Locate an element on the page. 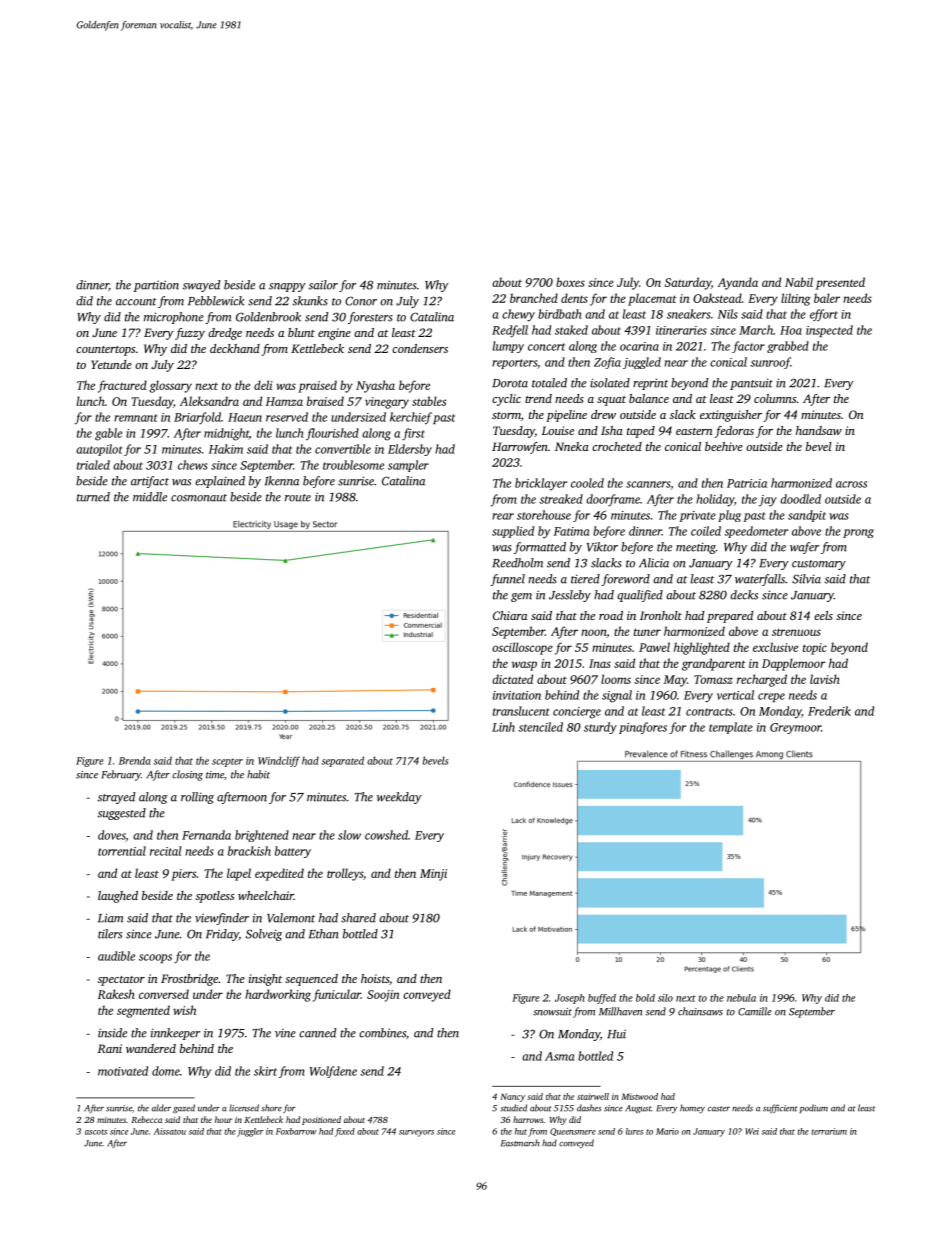  snowsuit is located at coordinates (552, 1012).
